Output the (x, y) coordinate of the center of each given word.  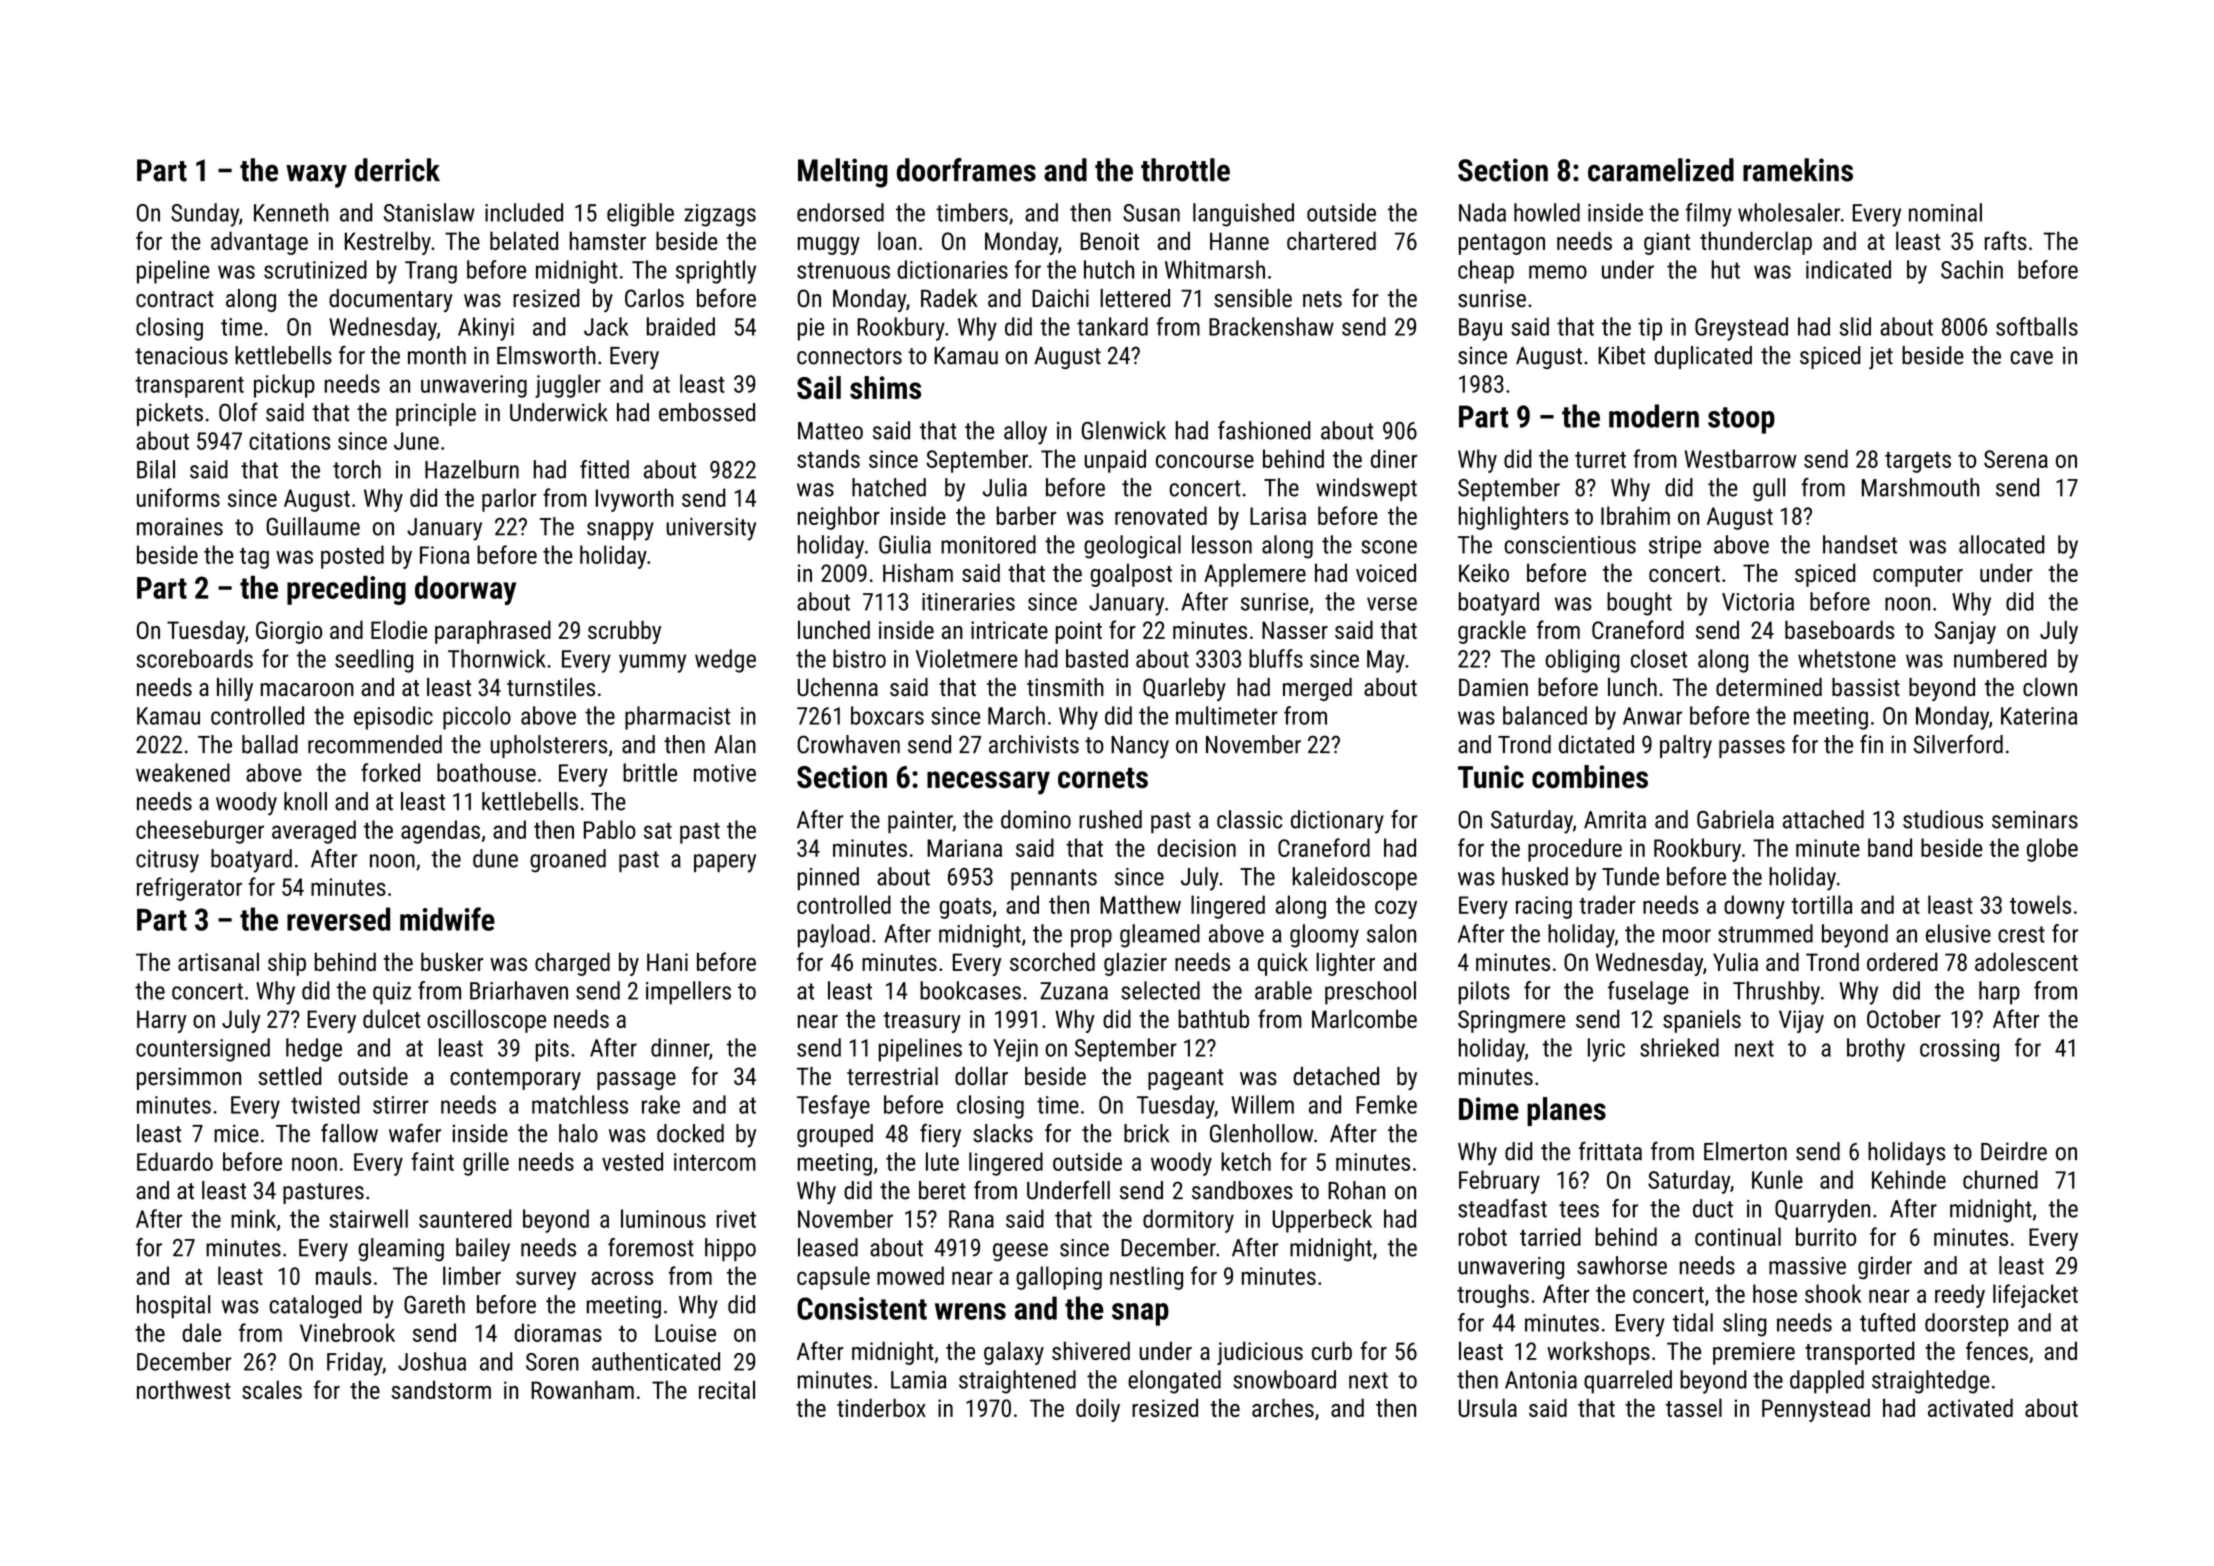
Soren (552, 1362)
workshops (1598, 1353)
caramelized (1661, 170)
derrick (397, 170)
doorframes (966, 170)
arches (1283, 1407)
